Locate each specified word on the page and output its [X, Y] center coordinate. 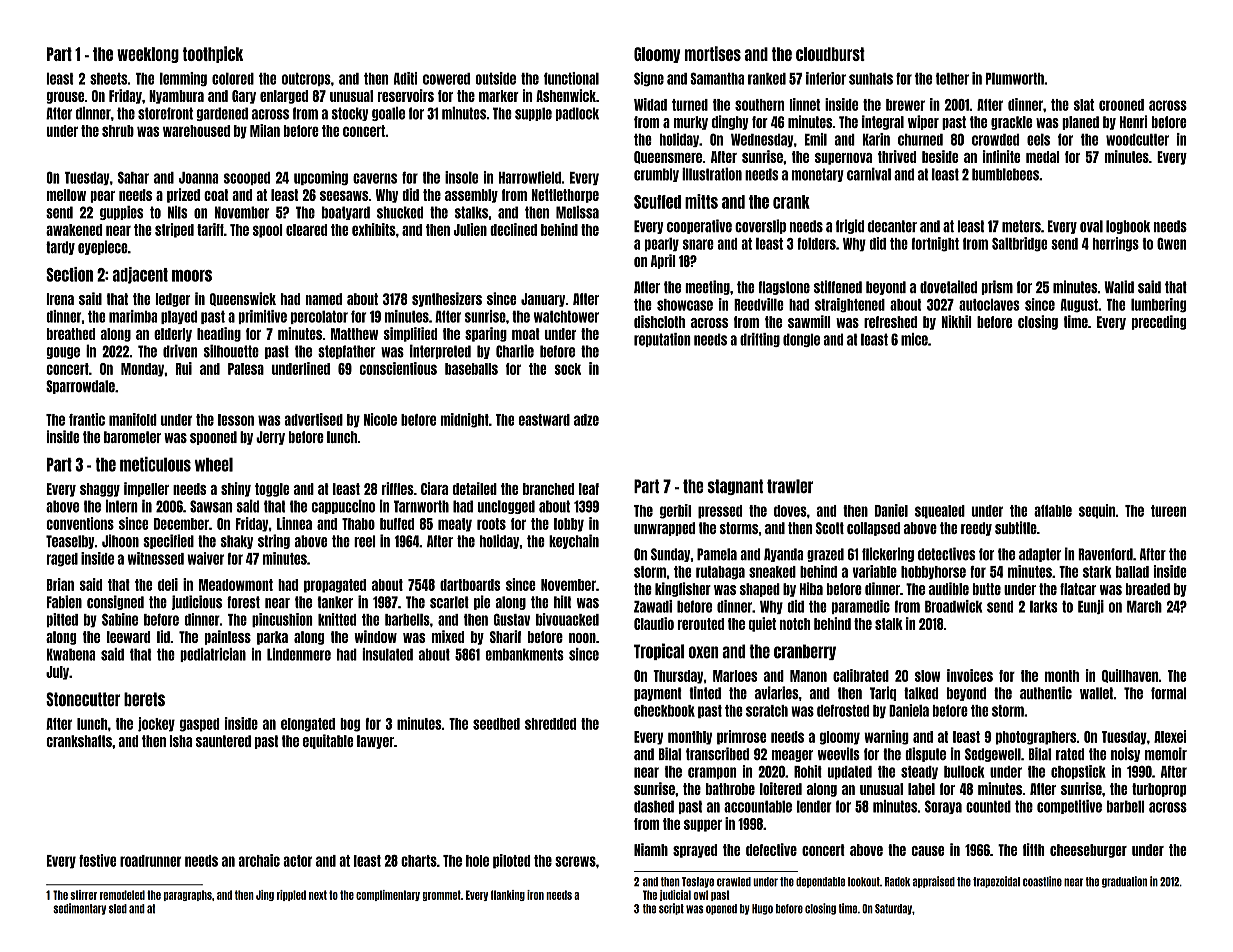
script [671, 909]
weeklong [148, 55]
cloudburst [830, 54]
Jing [265, 895]
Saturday [893, 909]
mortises [712, 53]
